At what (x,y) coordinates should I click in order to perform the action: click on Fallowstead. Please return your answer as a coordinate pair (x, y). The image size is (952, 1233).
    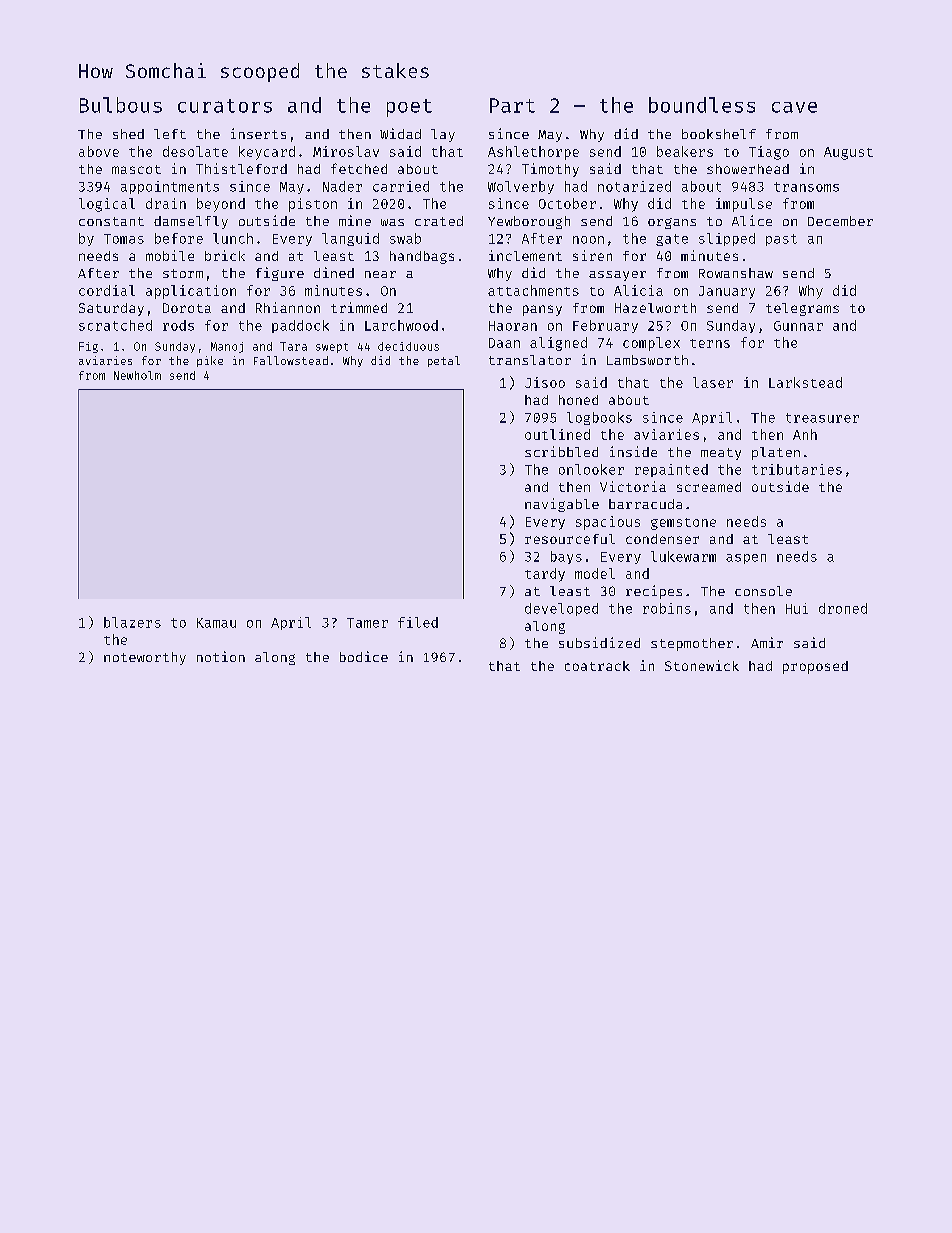
    Looking at the image, I should click on (291, 360).
